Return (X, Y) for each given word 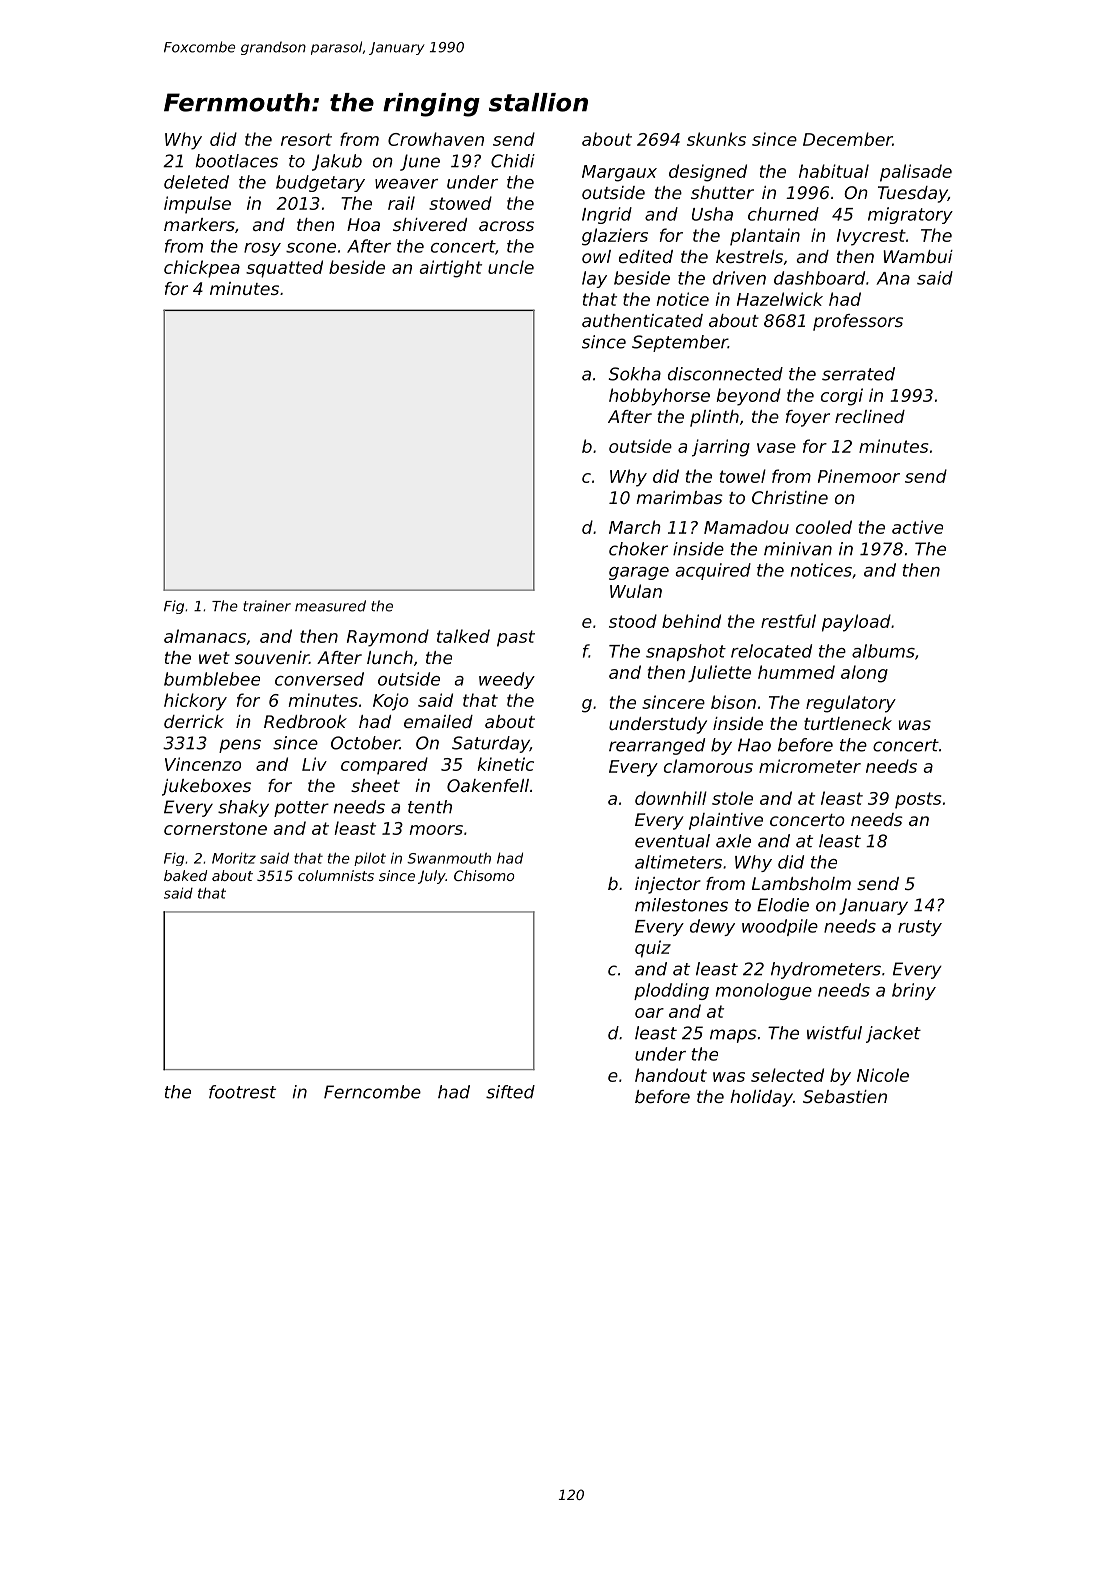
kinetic (506, 764)
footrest (242, 1092)
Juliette (719, 673)
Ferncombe (372, 1092)
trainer (267, 606)
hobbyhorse (659, 397)
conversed (319, 679)
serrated (858, 374)
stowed (460, 203)
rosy (262, 249)
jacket (893, 1034)
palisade (916, 173)
